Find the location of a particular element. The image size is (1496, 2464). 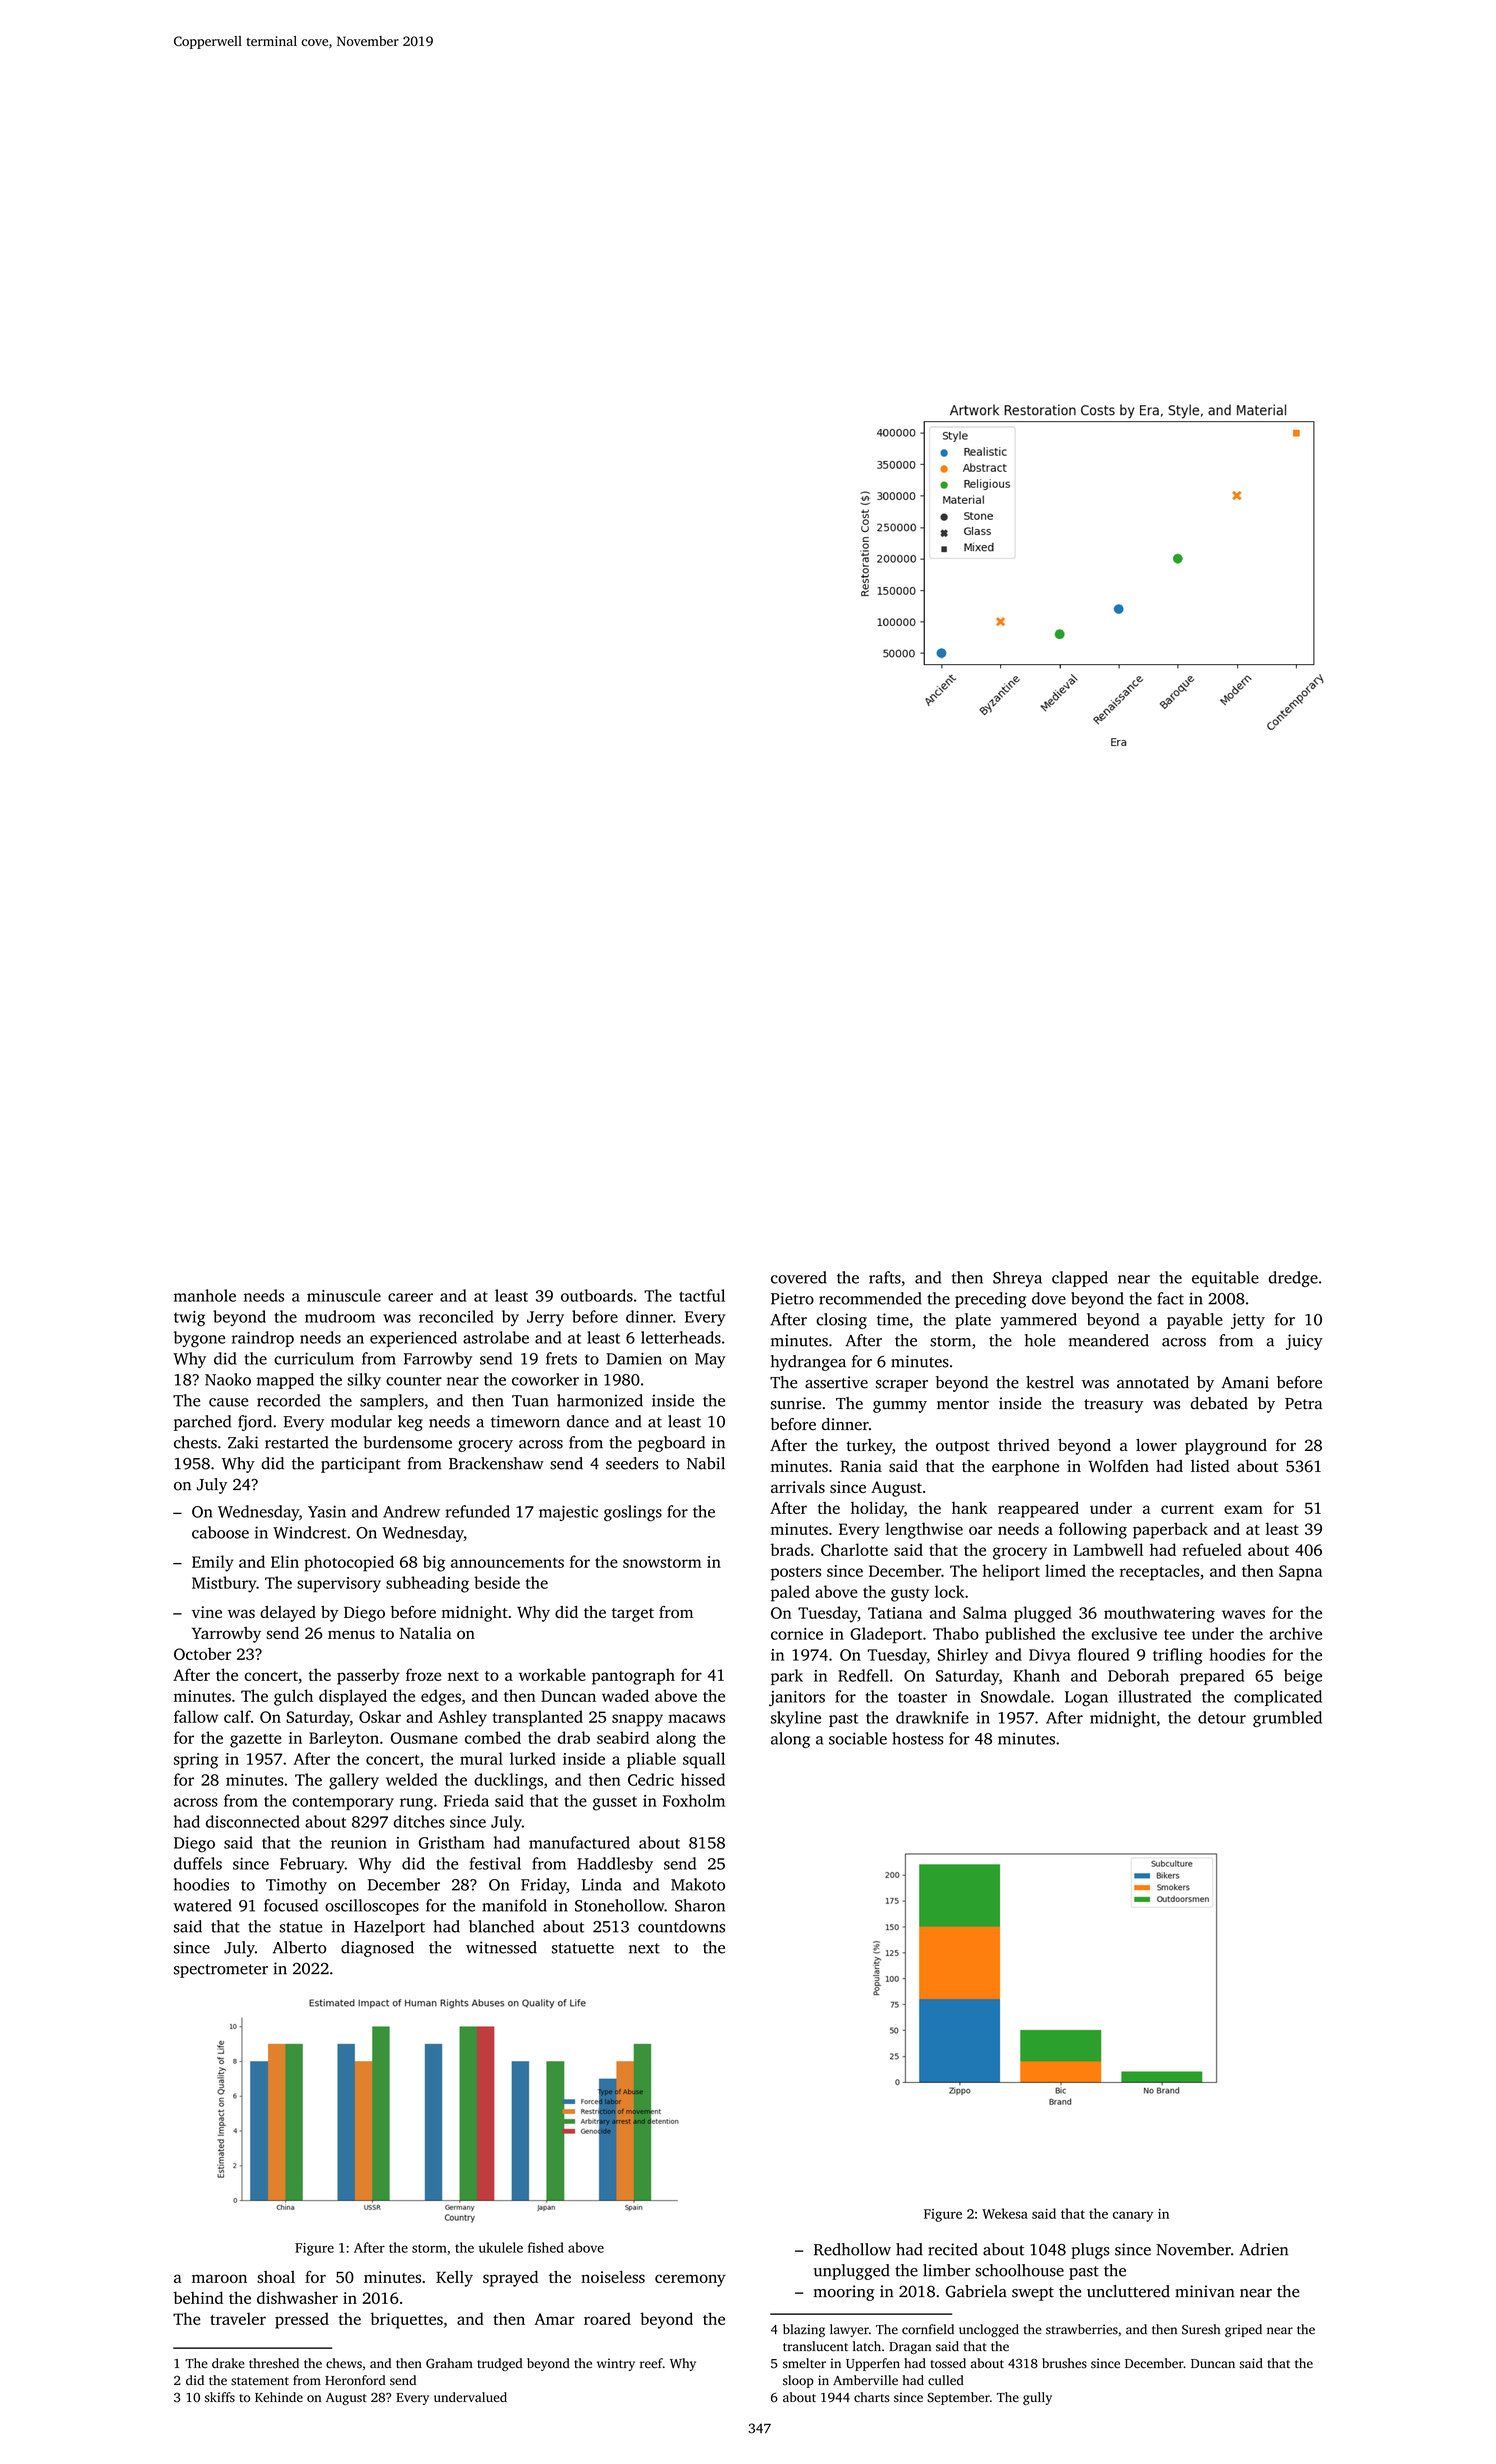

outboards is located at coordinates (597, 1295).
